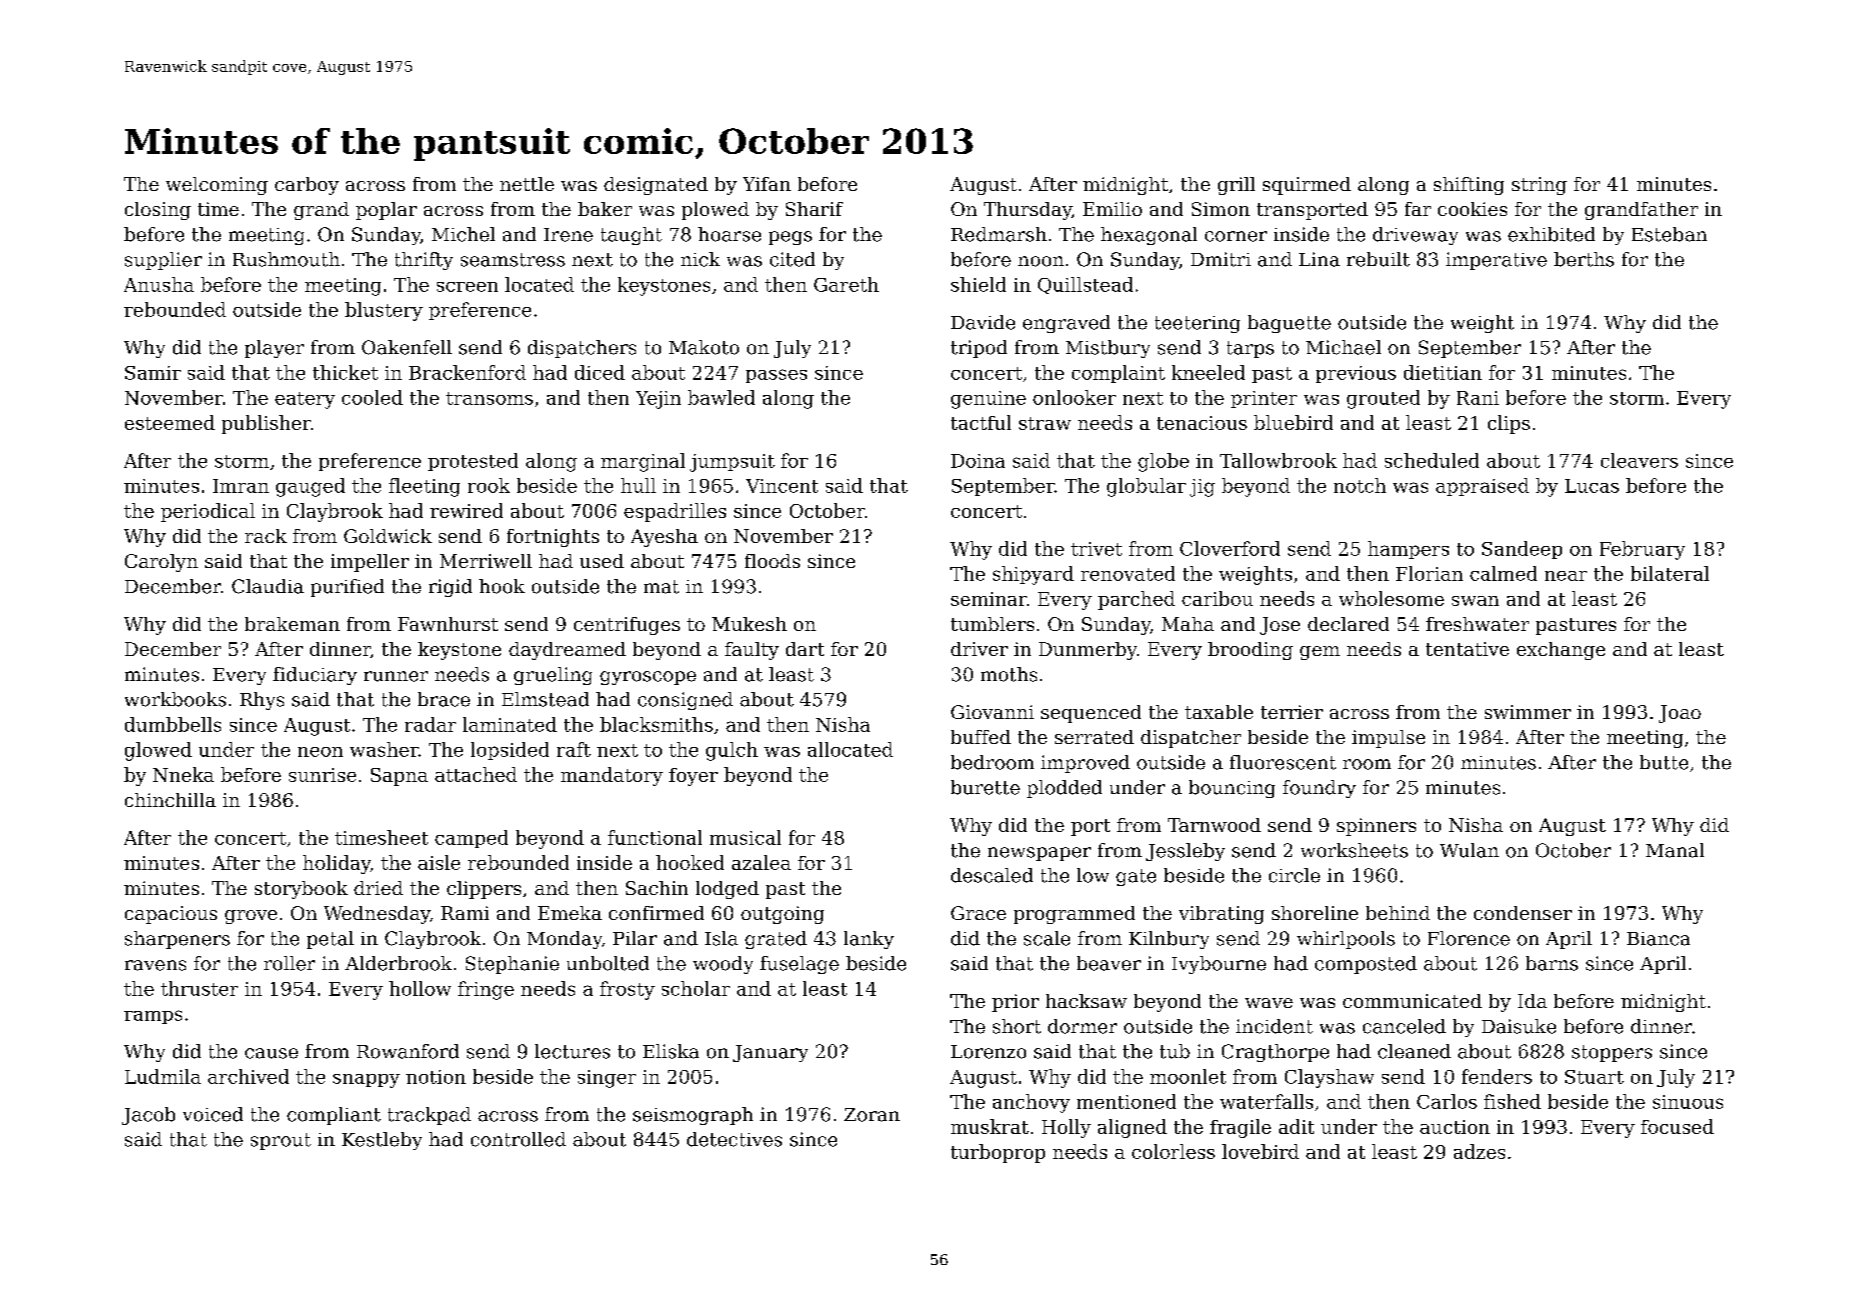  I want to click on clips, so click(1509, 424).
